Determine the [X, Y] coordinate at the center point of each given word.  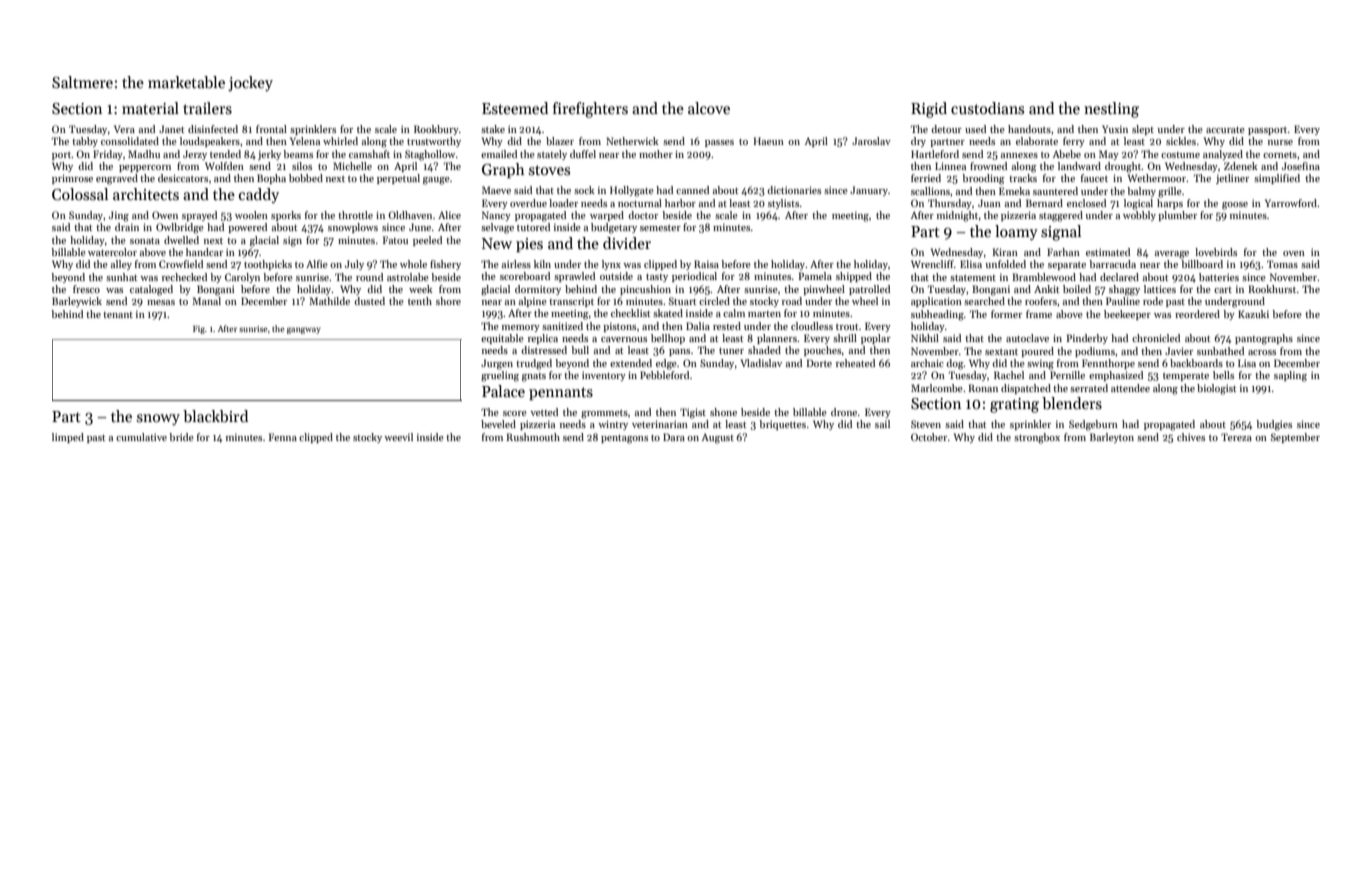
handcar [204, 252]
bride [181, 437]
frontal [271, 129]
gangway [304, 330]
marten [764, 314]
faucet [1094, 178]
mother [656, 154]
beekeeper [1127, 315]
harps [1170, 204]
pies [529, 245]
